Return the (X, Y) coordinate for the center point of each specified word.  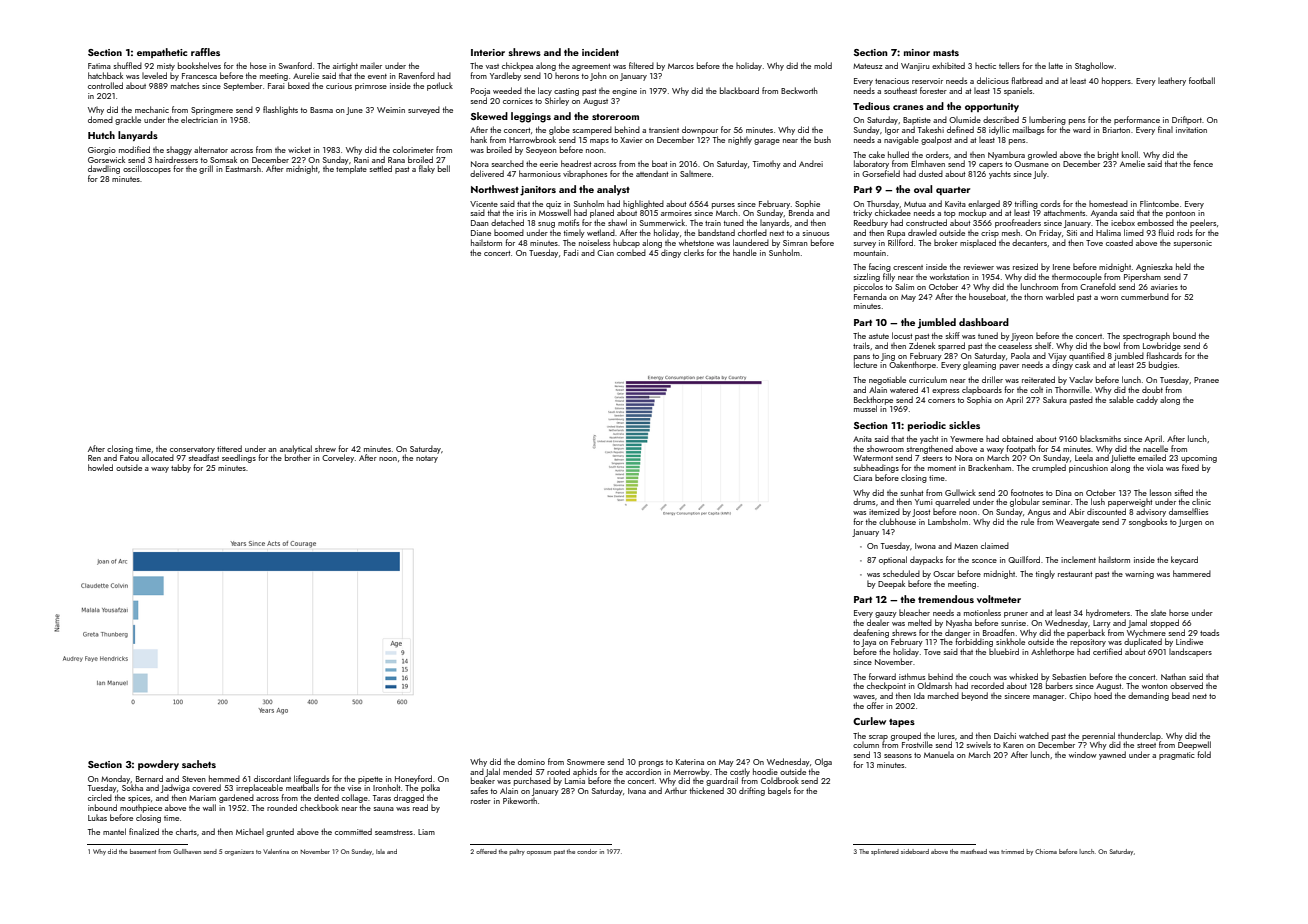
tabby (181, 468)
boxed (299, 85)
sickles (964, 425)
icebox (1123, 222)
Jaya (868, 643)
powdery (158, 765)
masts (946, 53)
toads (1209, 632)
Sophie (807, 204)
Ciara (862, 478)
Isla (380, 851)
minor (917, 52)
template (351, 169)
